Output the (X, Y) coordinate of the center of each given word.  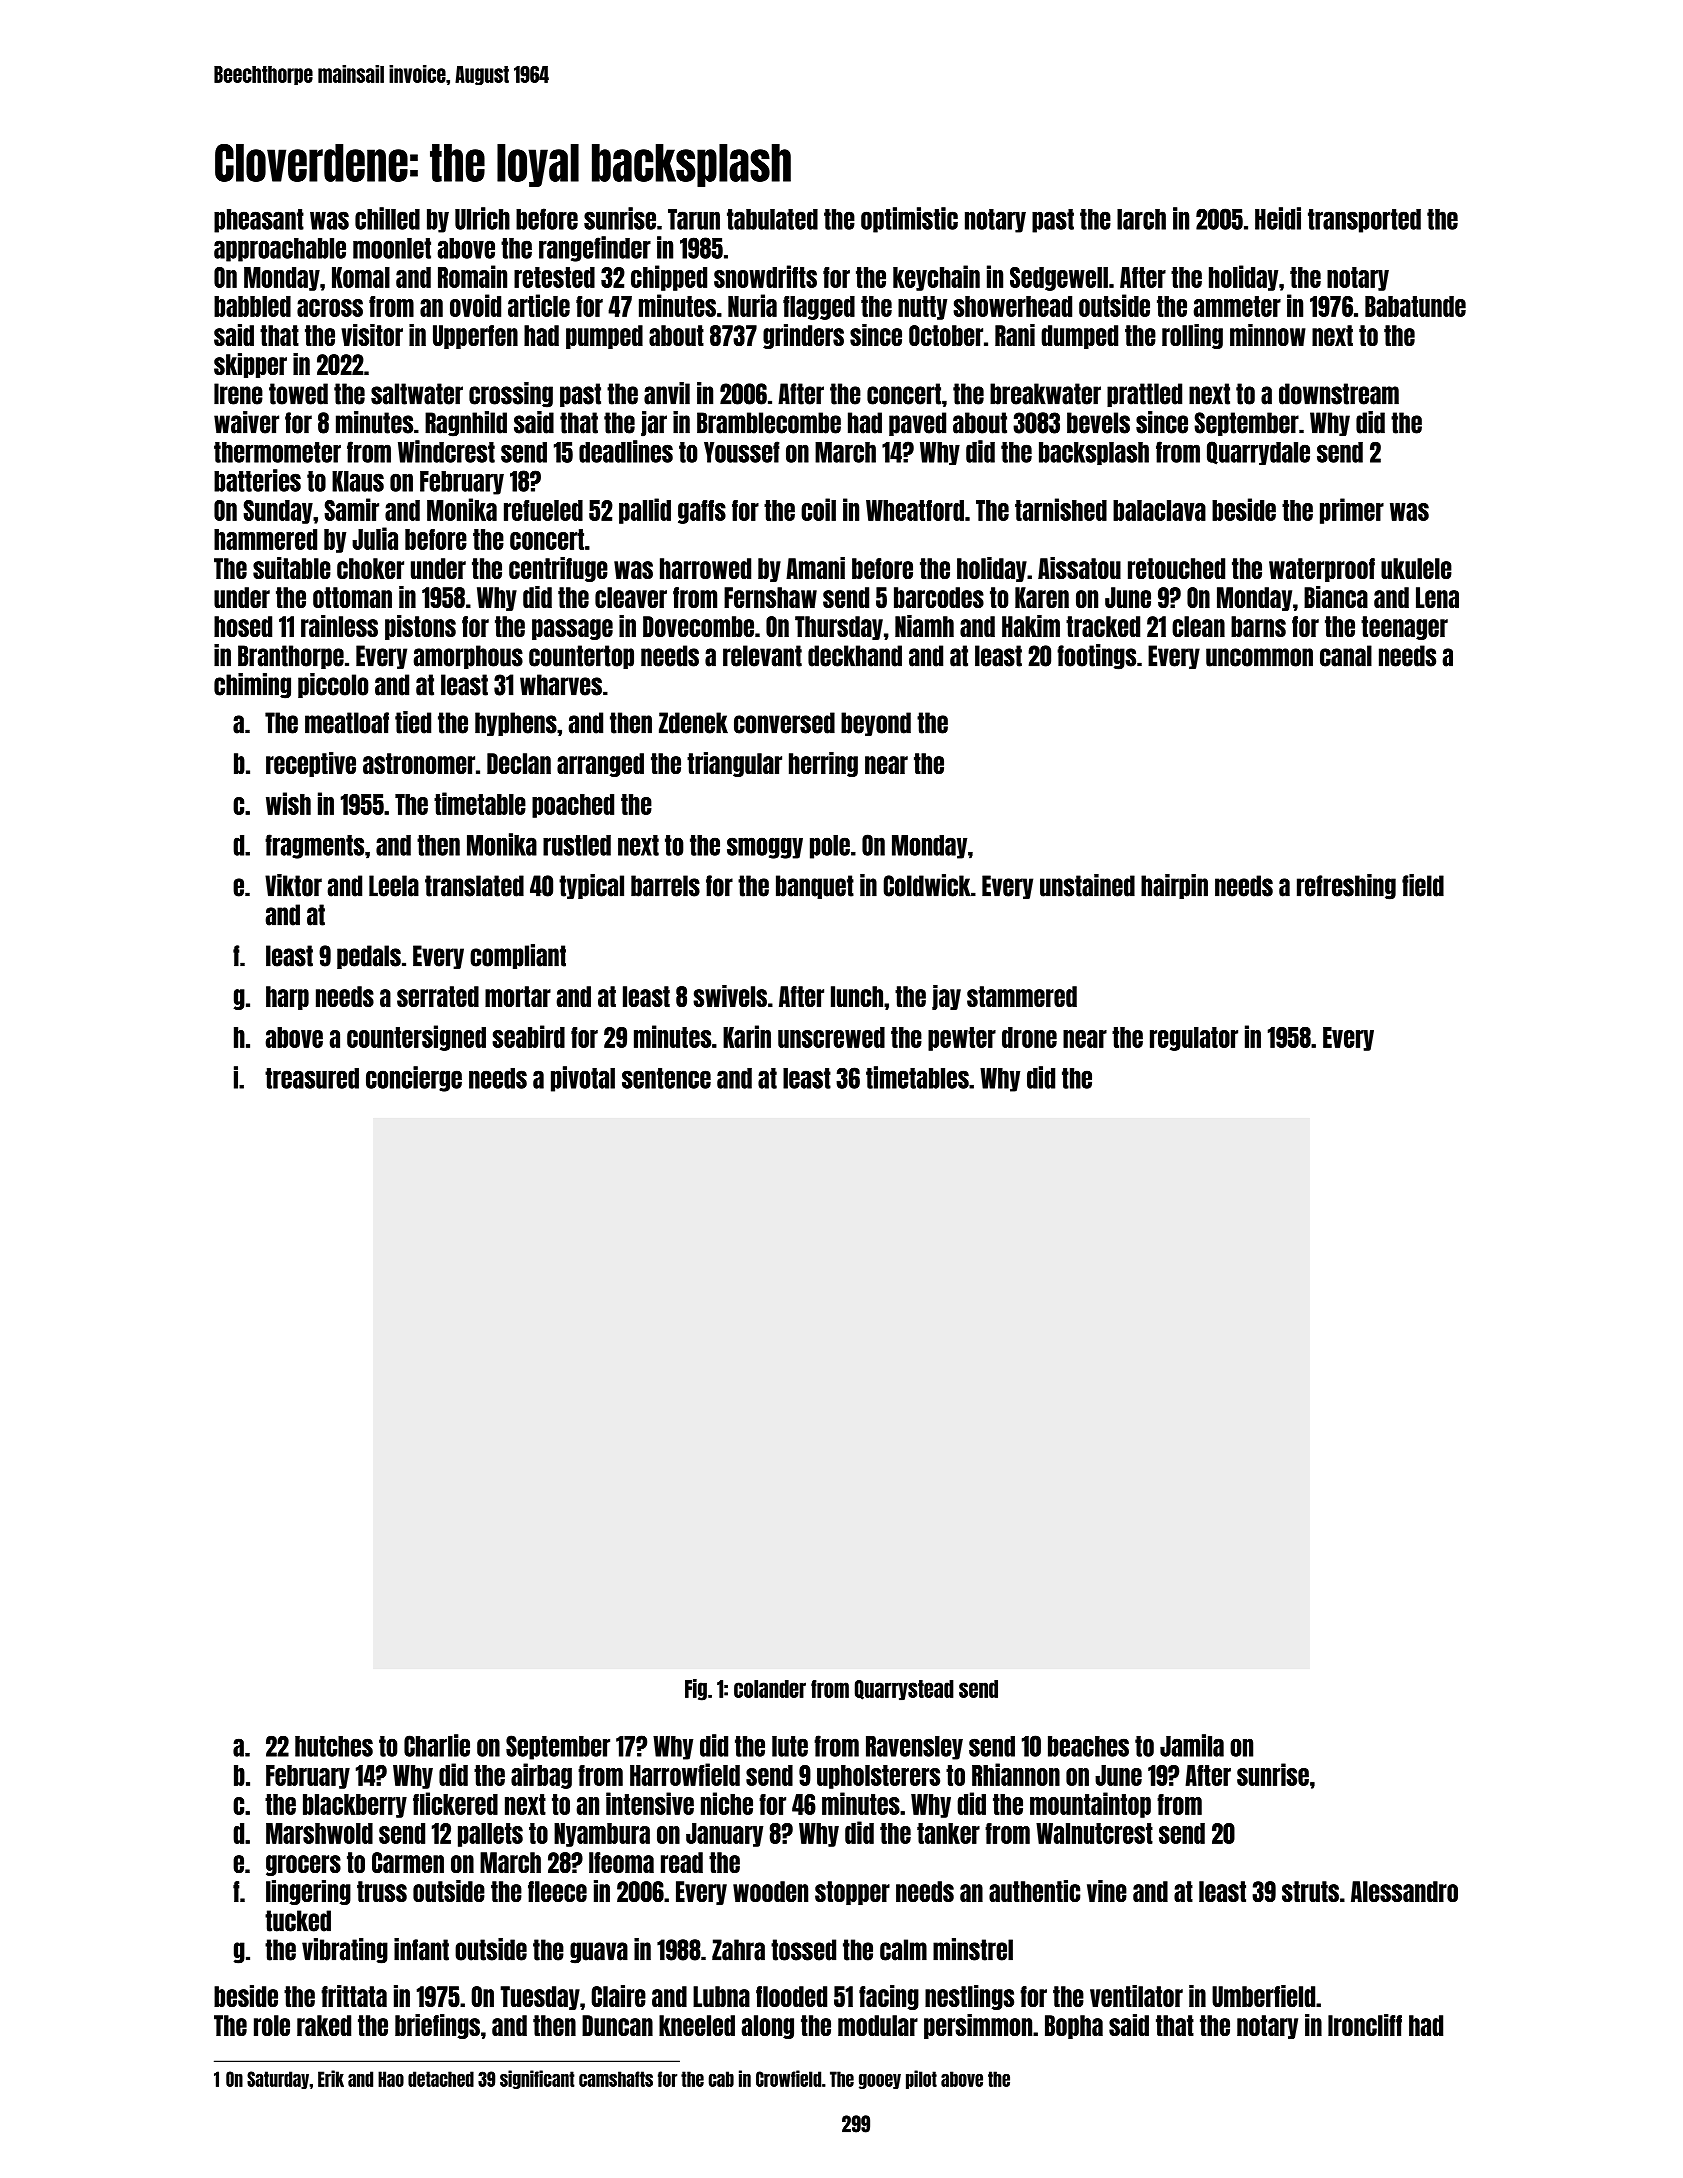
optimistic (909, 220)
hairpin (1174, 886)
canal (1346, 656)
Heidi (1278, 218)
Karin (747, 1036)
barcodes (939, 597)
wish (288, 803)
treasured (312, 1078)
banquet (815, 887)
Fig (696, 1690)
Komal (361, 277)
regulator (1194, 1039)
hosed (243, 626)
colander (770, 1689)
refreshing (1346, 887)
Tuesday (540, 1998)
